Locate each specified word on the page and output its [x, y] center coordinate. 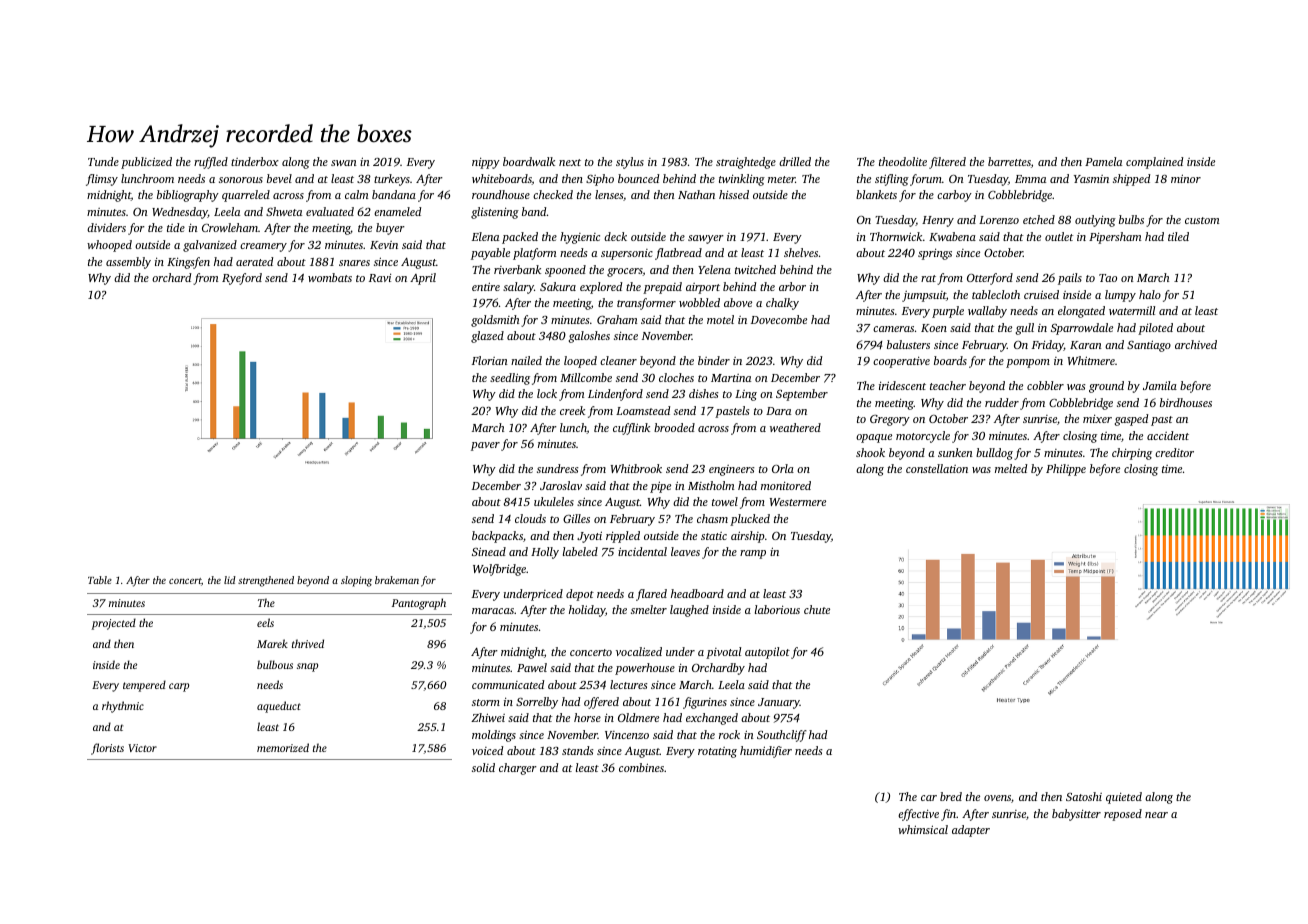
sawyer [706, 239]
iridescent [902, 385]
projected [113, 624]
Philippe [1066, 470]
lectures [629, 684]
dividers [106, 227]
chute [817, 609]
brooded [674, 427]
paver [485, 446]
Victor [142, 748]
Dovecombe [779, 319]
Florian [490, 360]
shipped [1131, 180]
